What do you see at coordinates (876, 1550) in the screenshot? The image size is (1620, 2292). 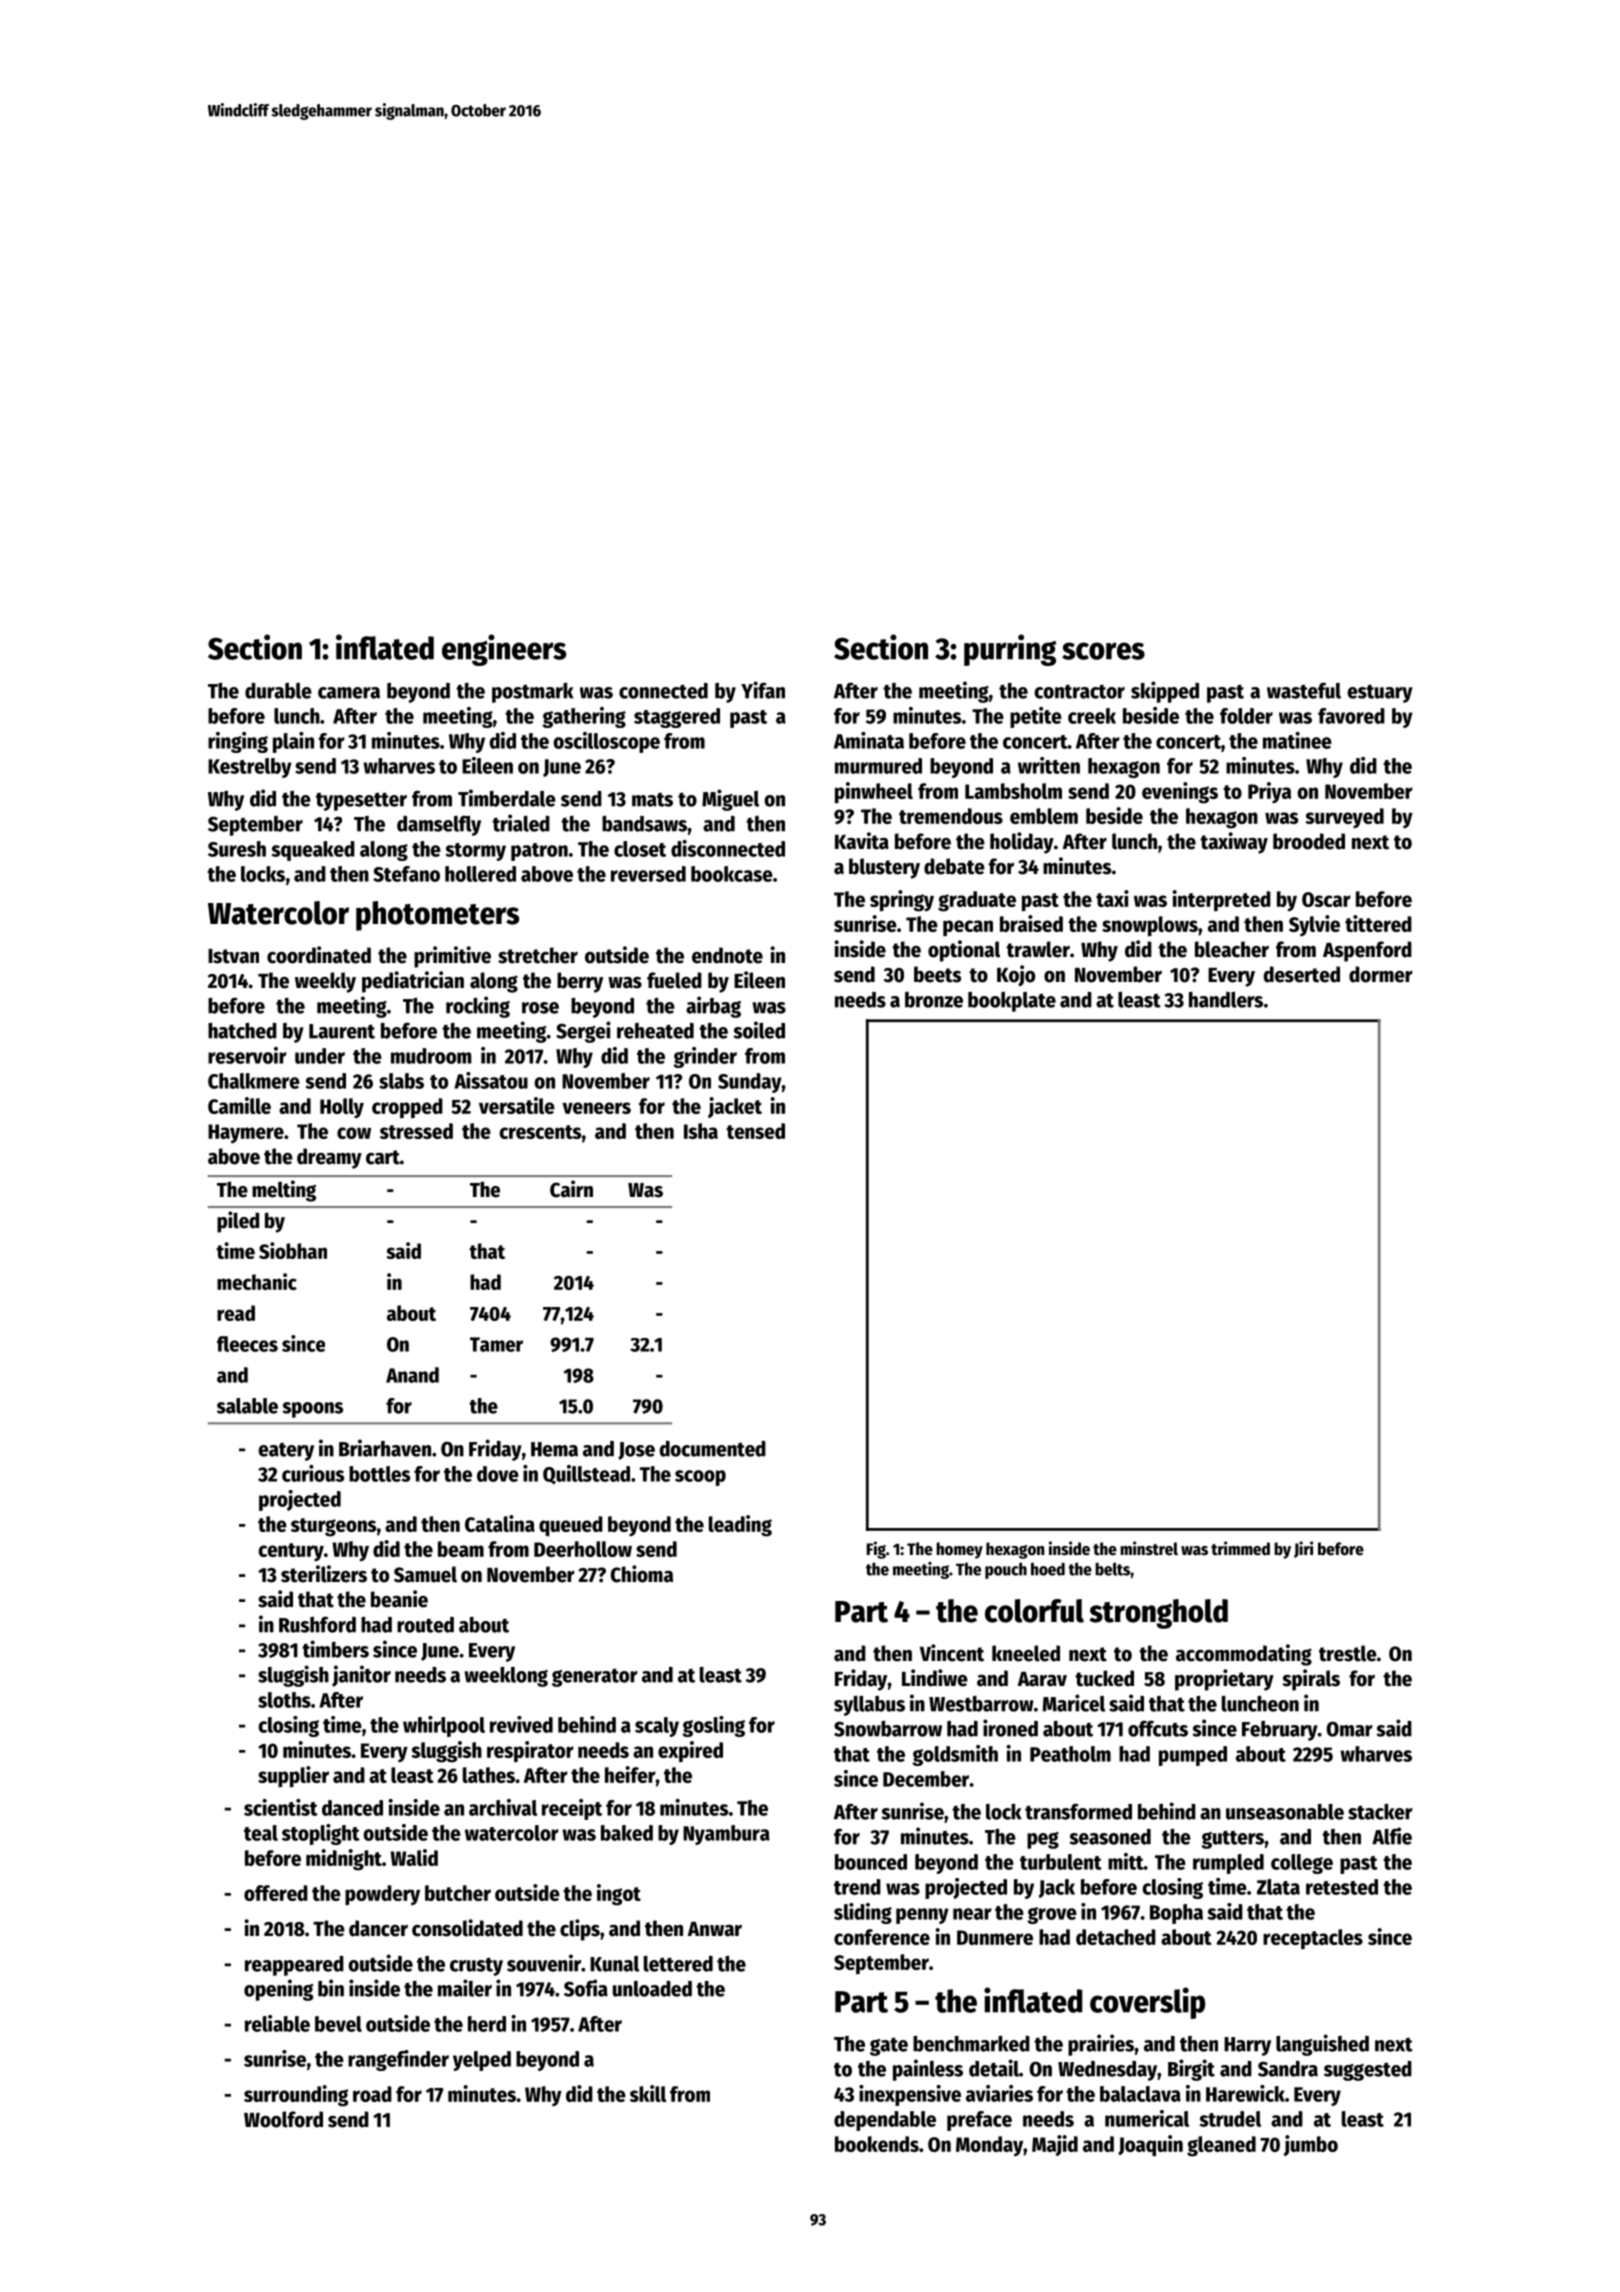 I see `Fig` at bounding box center [876, 1550].
